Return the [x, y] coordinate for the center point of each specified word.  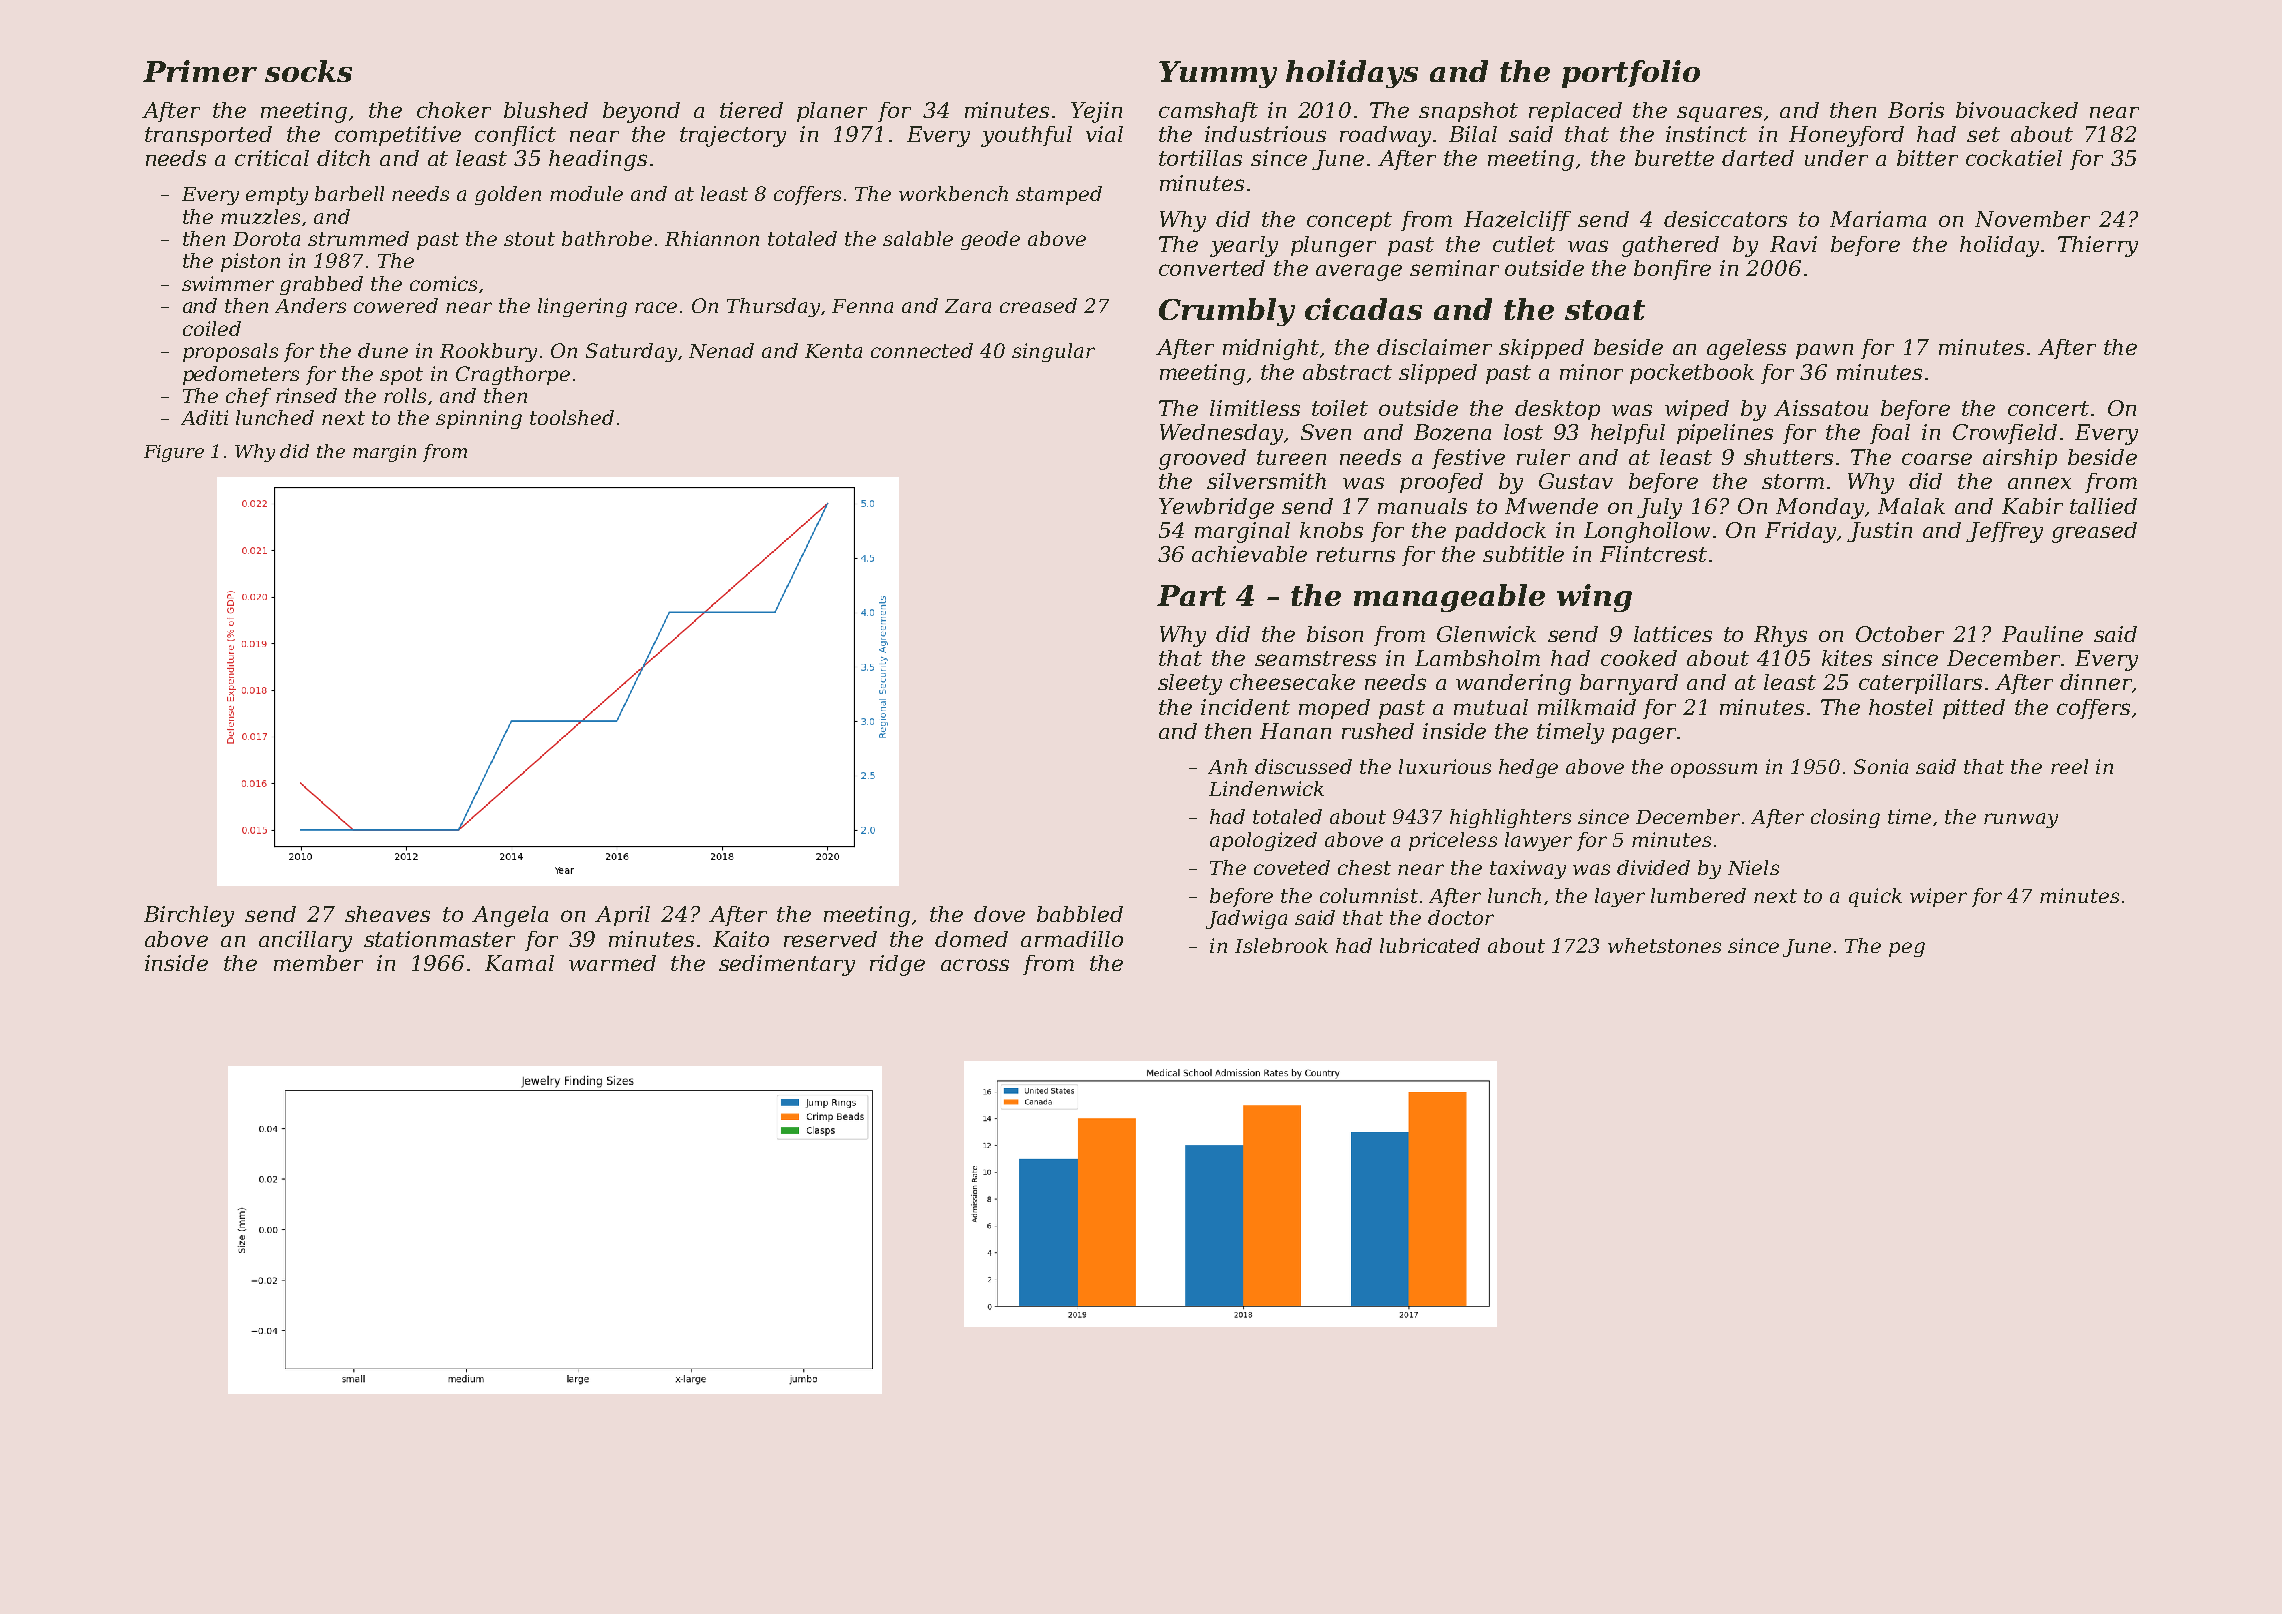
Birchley [189, 916]
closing [1845, 818]
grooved [1202, 459]
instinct [1706, 134]
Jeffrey [2004, 532]
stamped [1059, 195]
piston [250, 262]
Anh [1227, 766]
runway [2021, 820]
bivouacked [2017, 110]
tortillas [1200, 158]
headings [598, 160]
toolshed [572, 417]
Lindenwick [1266, 788]
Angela [510, 916]
